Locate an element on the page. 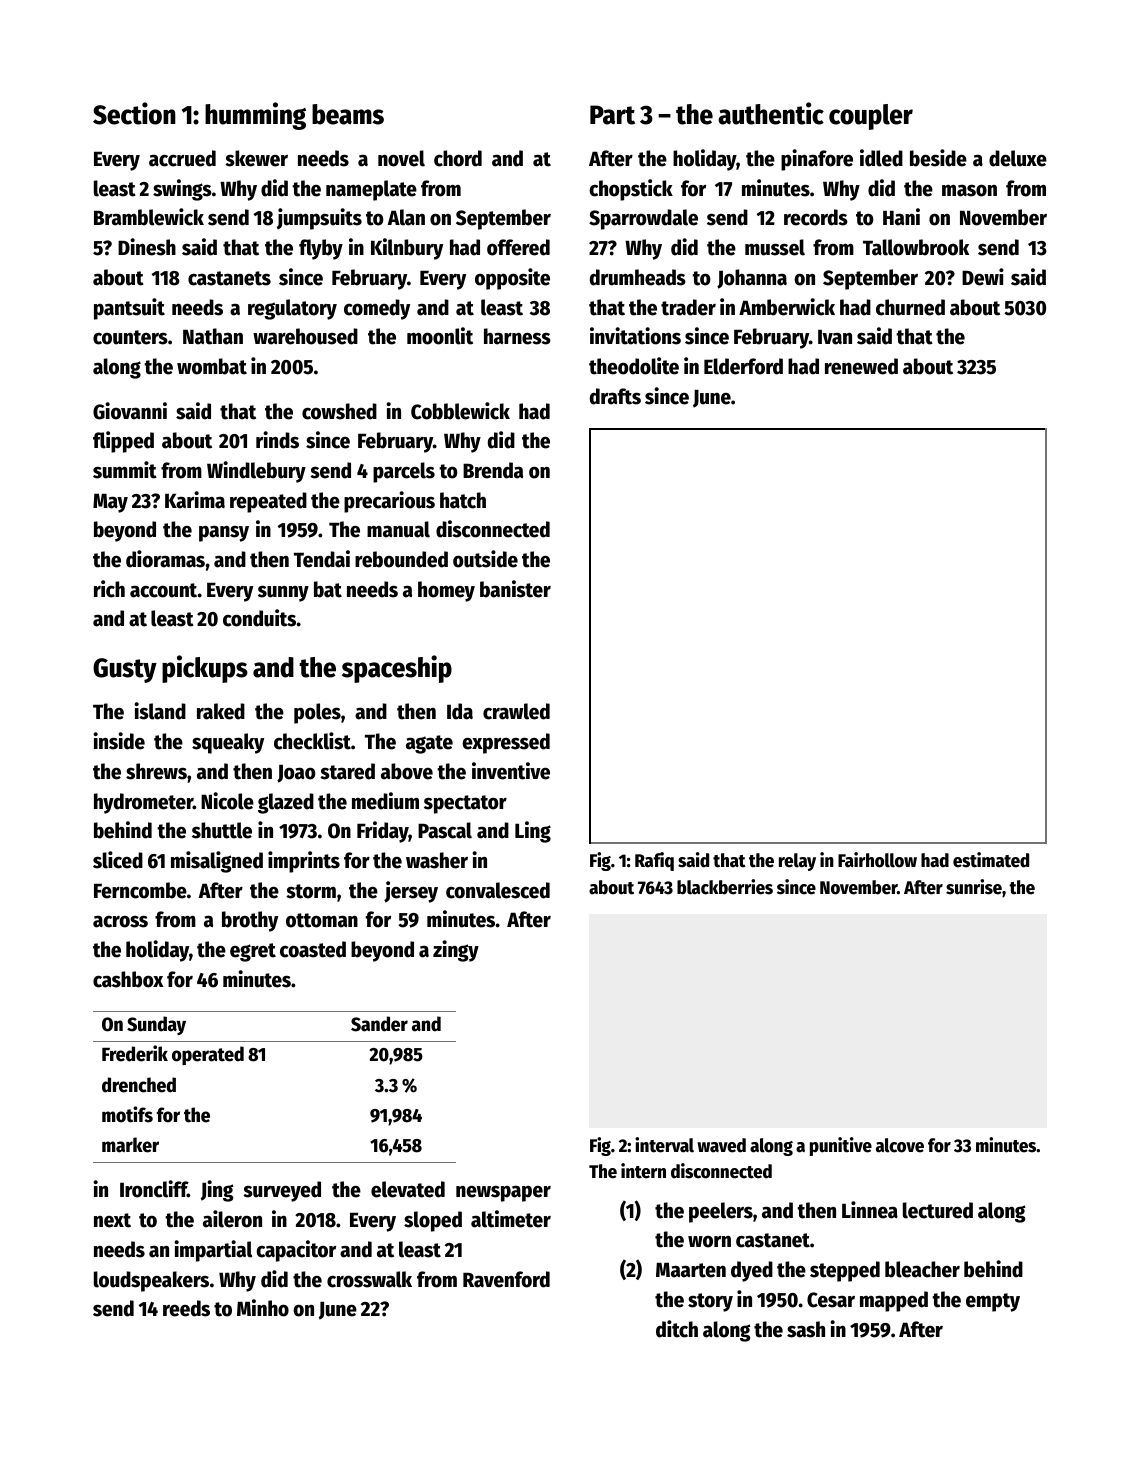 Image resolution: width=1140 pixels, height=1475 pixels. renewed is located at coordinates (861, 366).
